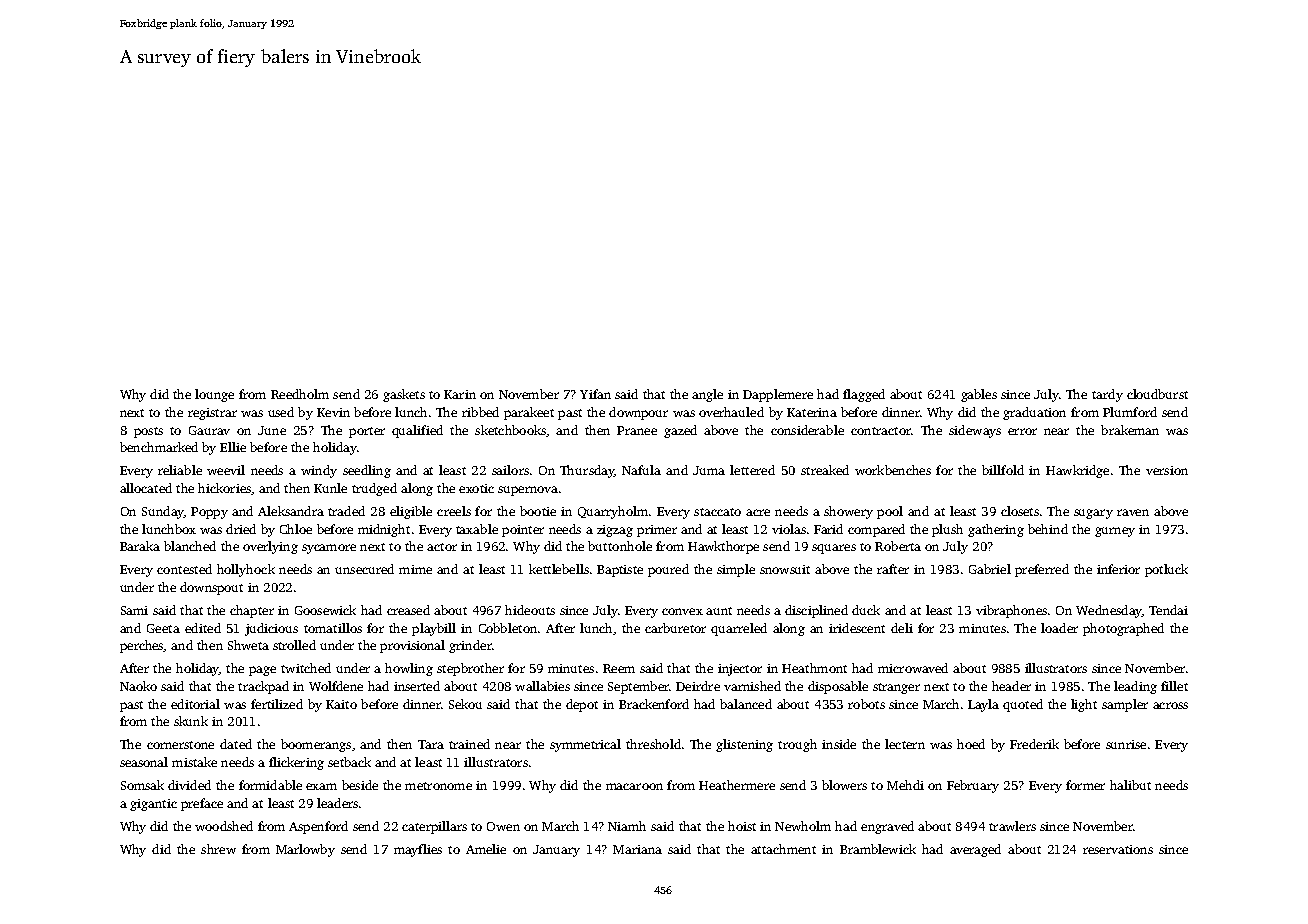 This screenshot has height=924, width=1308. I want to click on Plumford, so click(1130, 412).
